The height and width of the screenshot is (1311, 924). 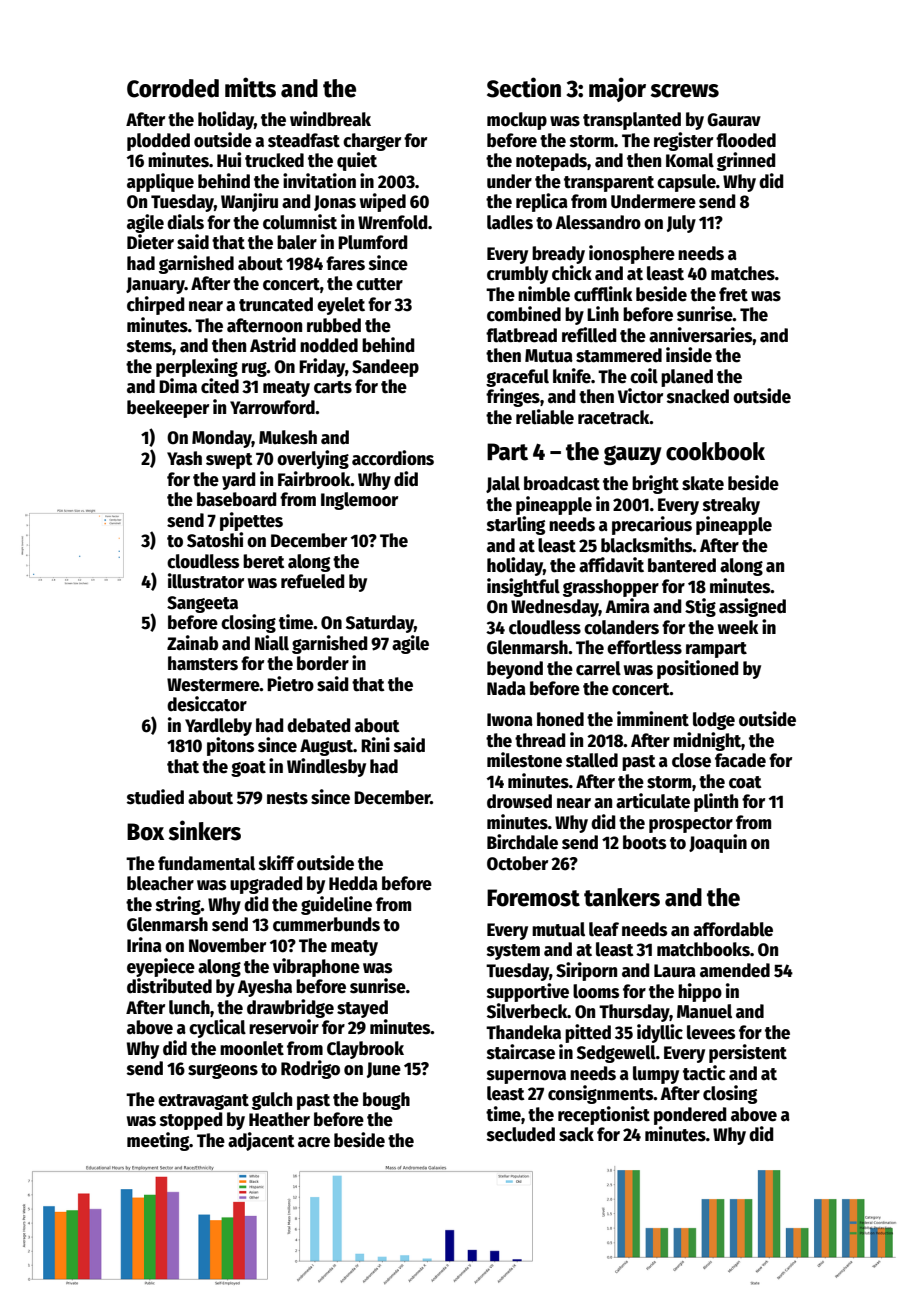 What do you see at coordinates (521, 1134) in the screenshot?
I see `secluded` at bounding box center [521, 1134].
